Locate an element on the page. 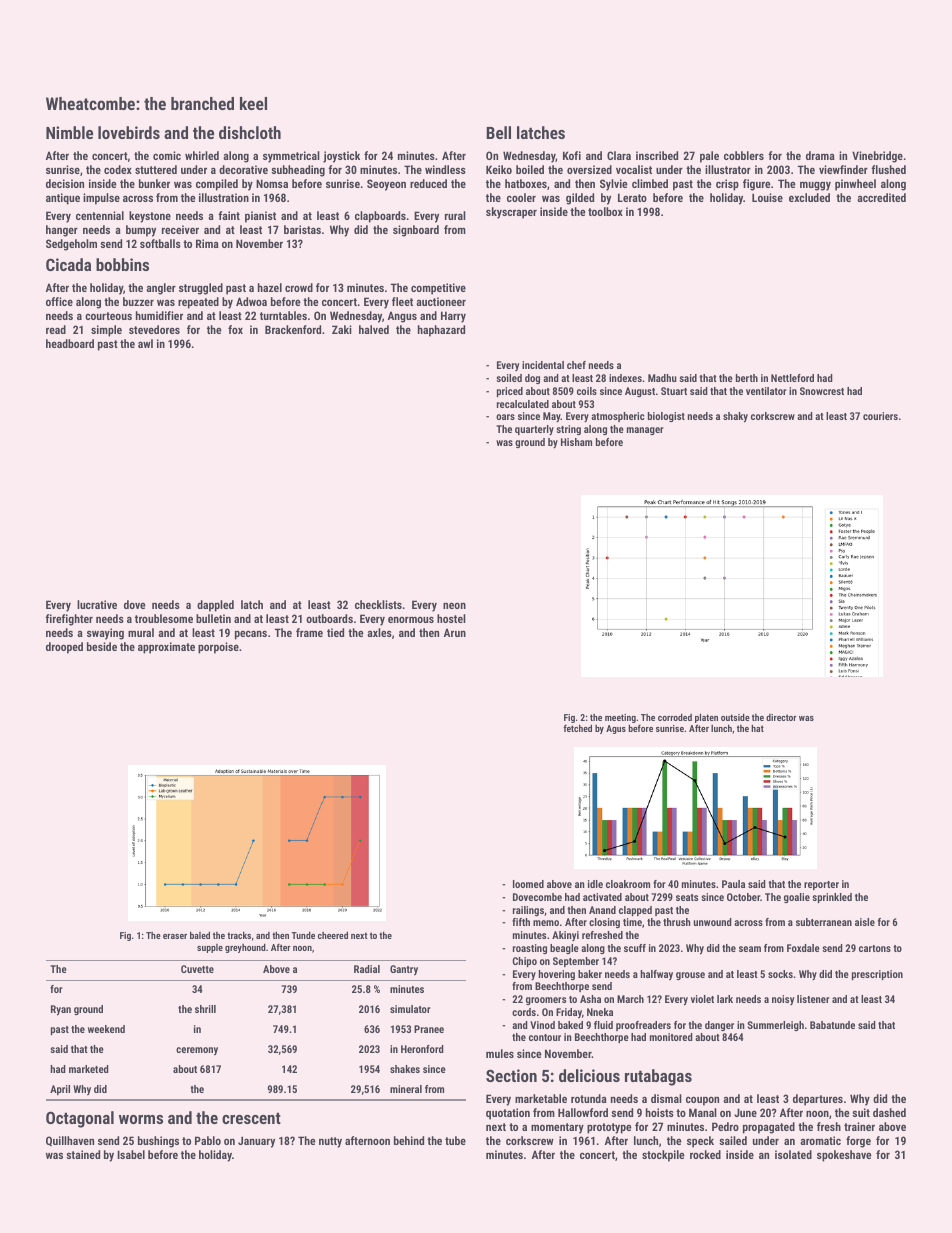 The height and width of the page is (1233, 952). porpoise is located at coordinates (218, 648).
